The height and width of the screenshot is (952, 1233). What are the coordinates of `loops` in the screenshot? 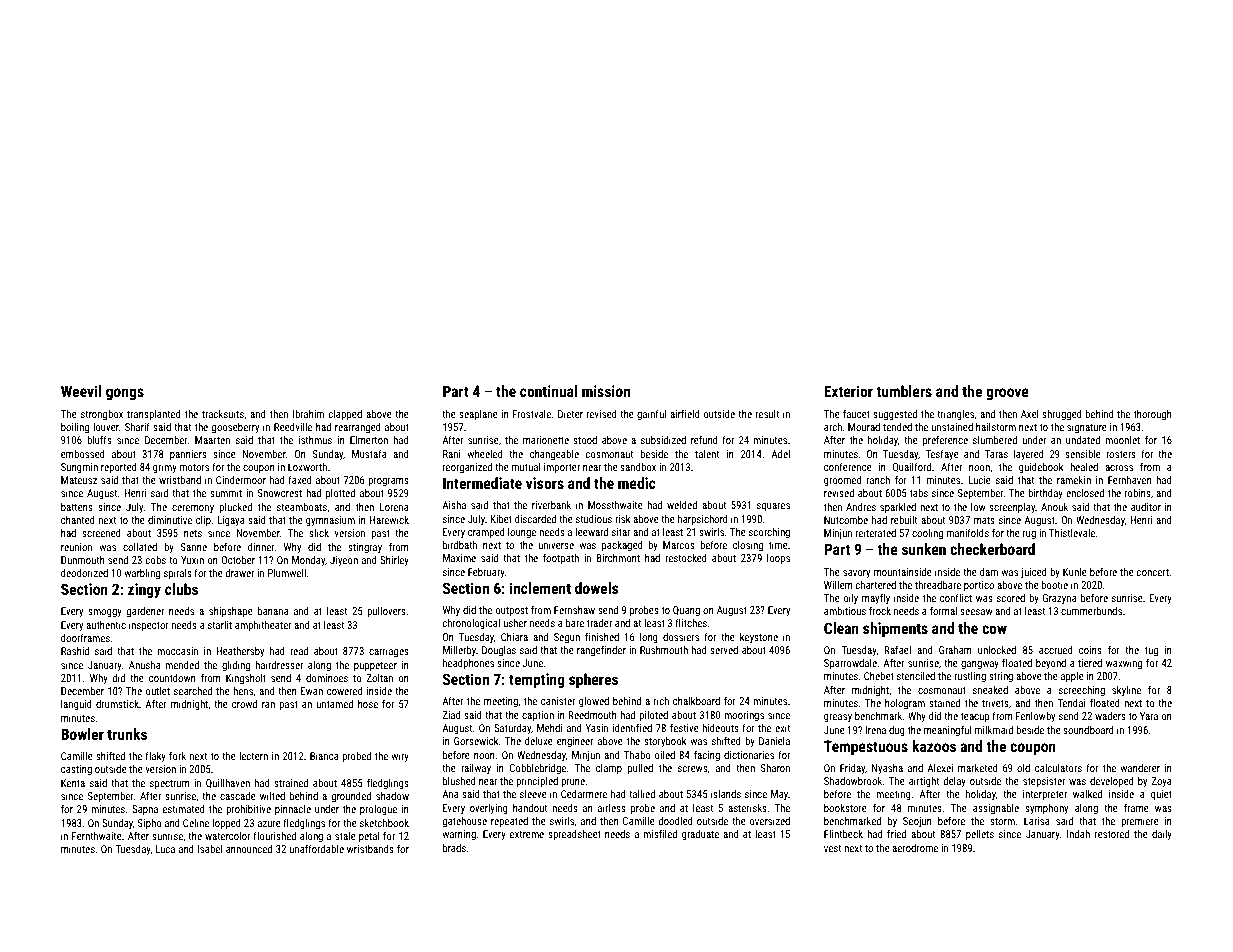 It's located at (778, 559).
